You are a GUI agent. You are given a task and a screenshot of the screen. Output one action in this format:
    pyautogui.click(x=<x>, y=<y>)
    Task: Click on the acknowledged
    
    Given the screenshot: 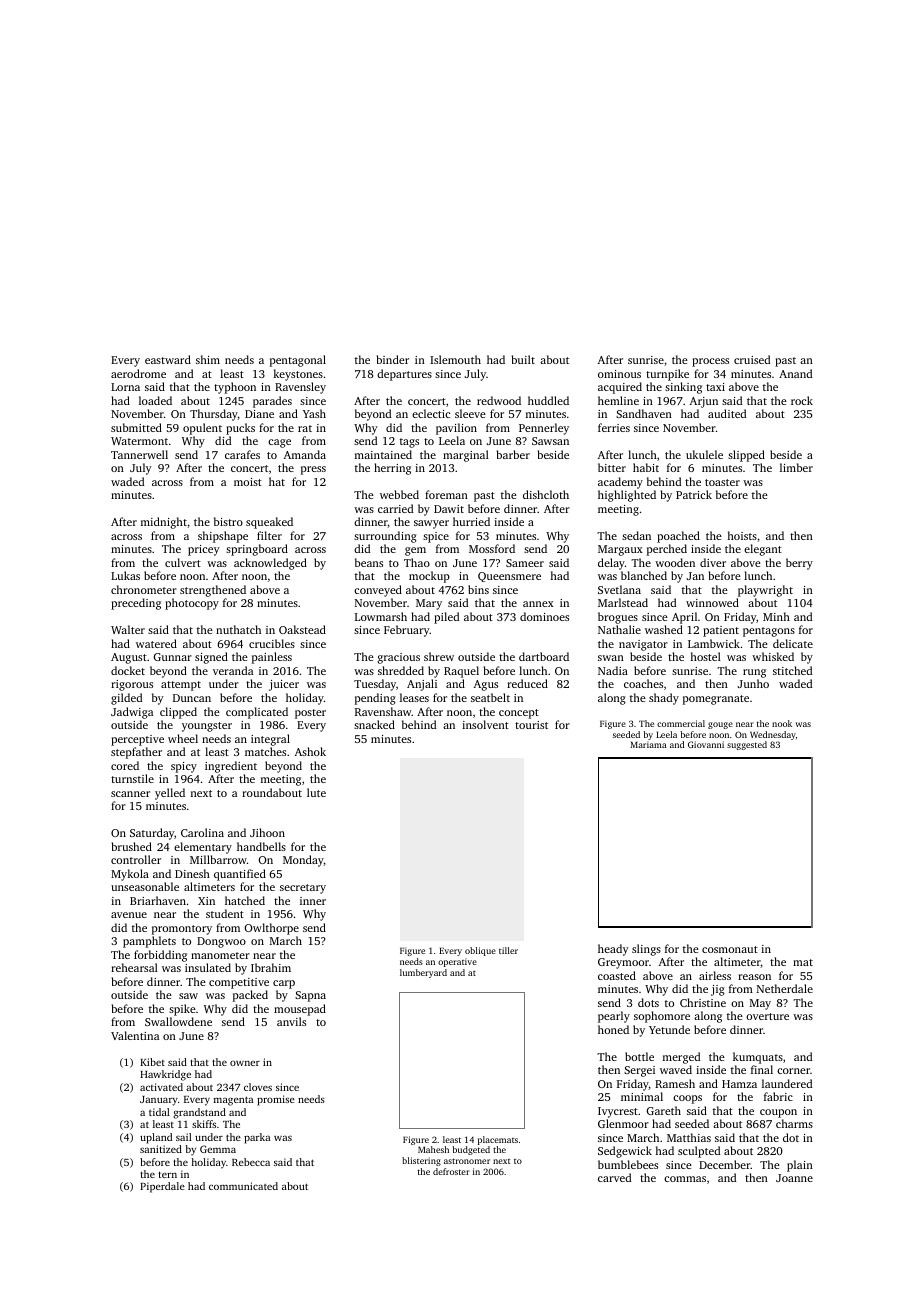 What is the action you would take?
    pyautogui.click(x=270, y=564)
